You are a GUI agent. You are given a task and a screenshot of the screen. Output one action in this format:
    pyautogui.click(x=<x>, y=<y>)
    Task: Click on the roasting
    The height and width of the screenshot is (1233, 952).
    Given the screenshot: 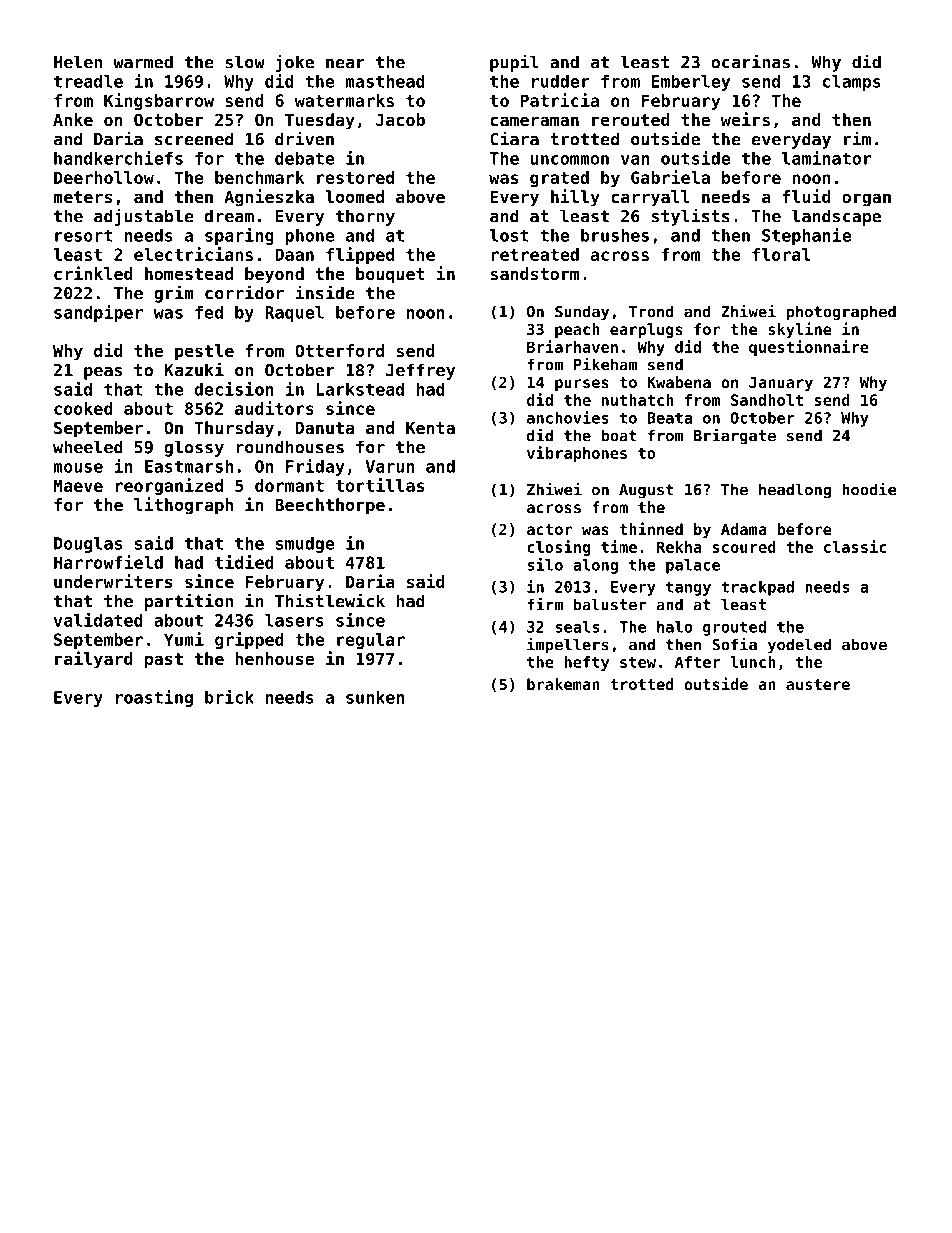 What is the action you would take?
    pyautogui.click(x=154, y=698)
